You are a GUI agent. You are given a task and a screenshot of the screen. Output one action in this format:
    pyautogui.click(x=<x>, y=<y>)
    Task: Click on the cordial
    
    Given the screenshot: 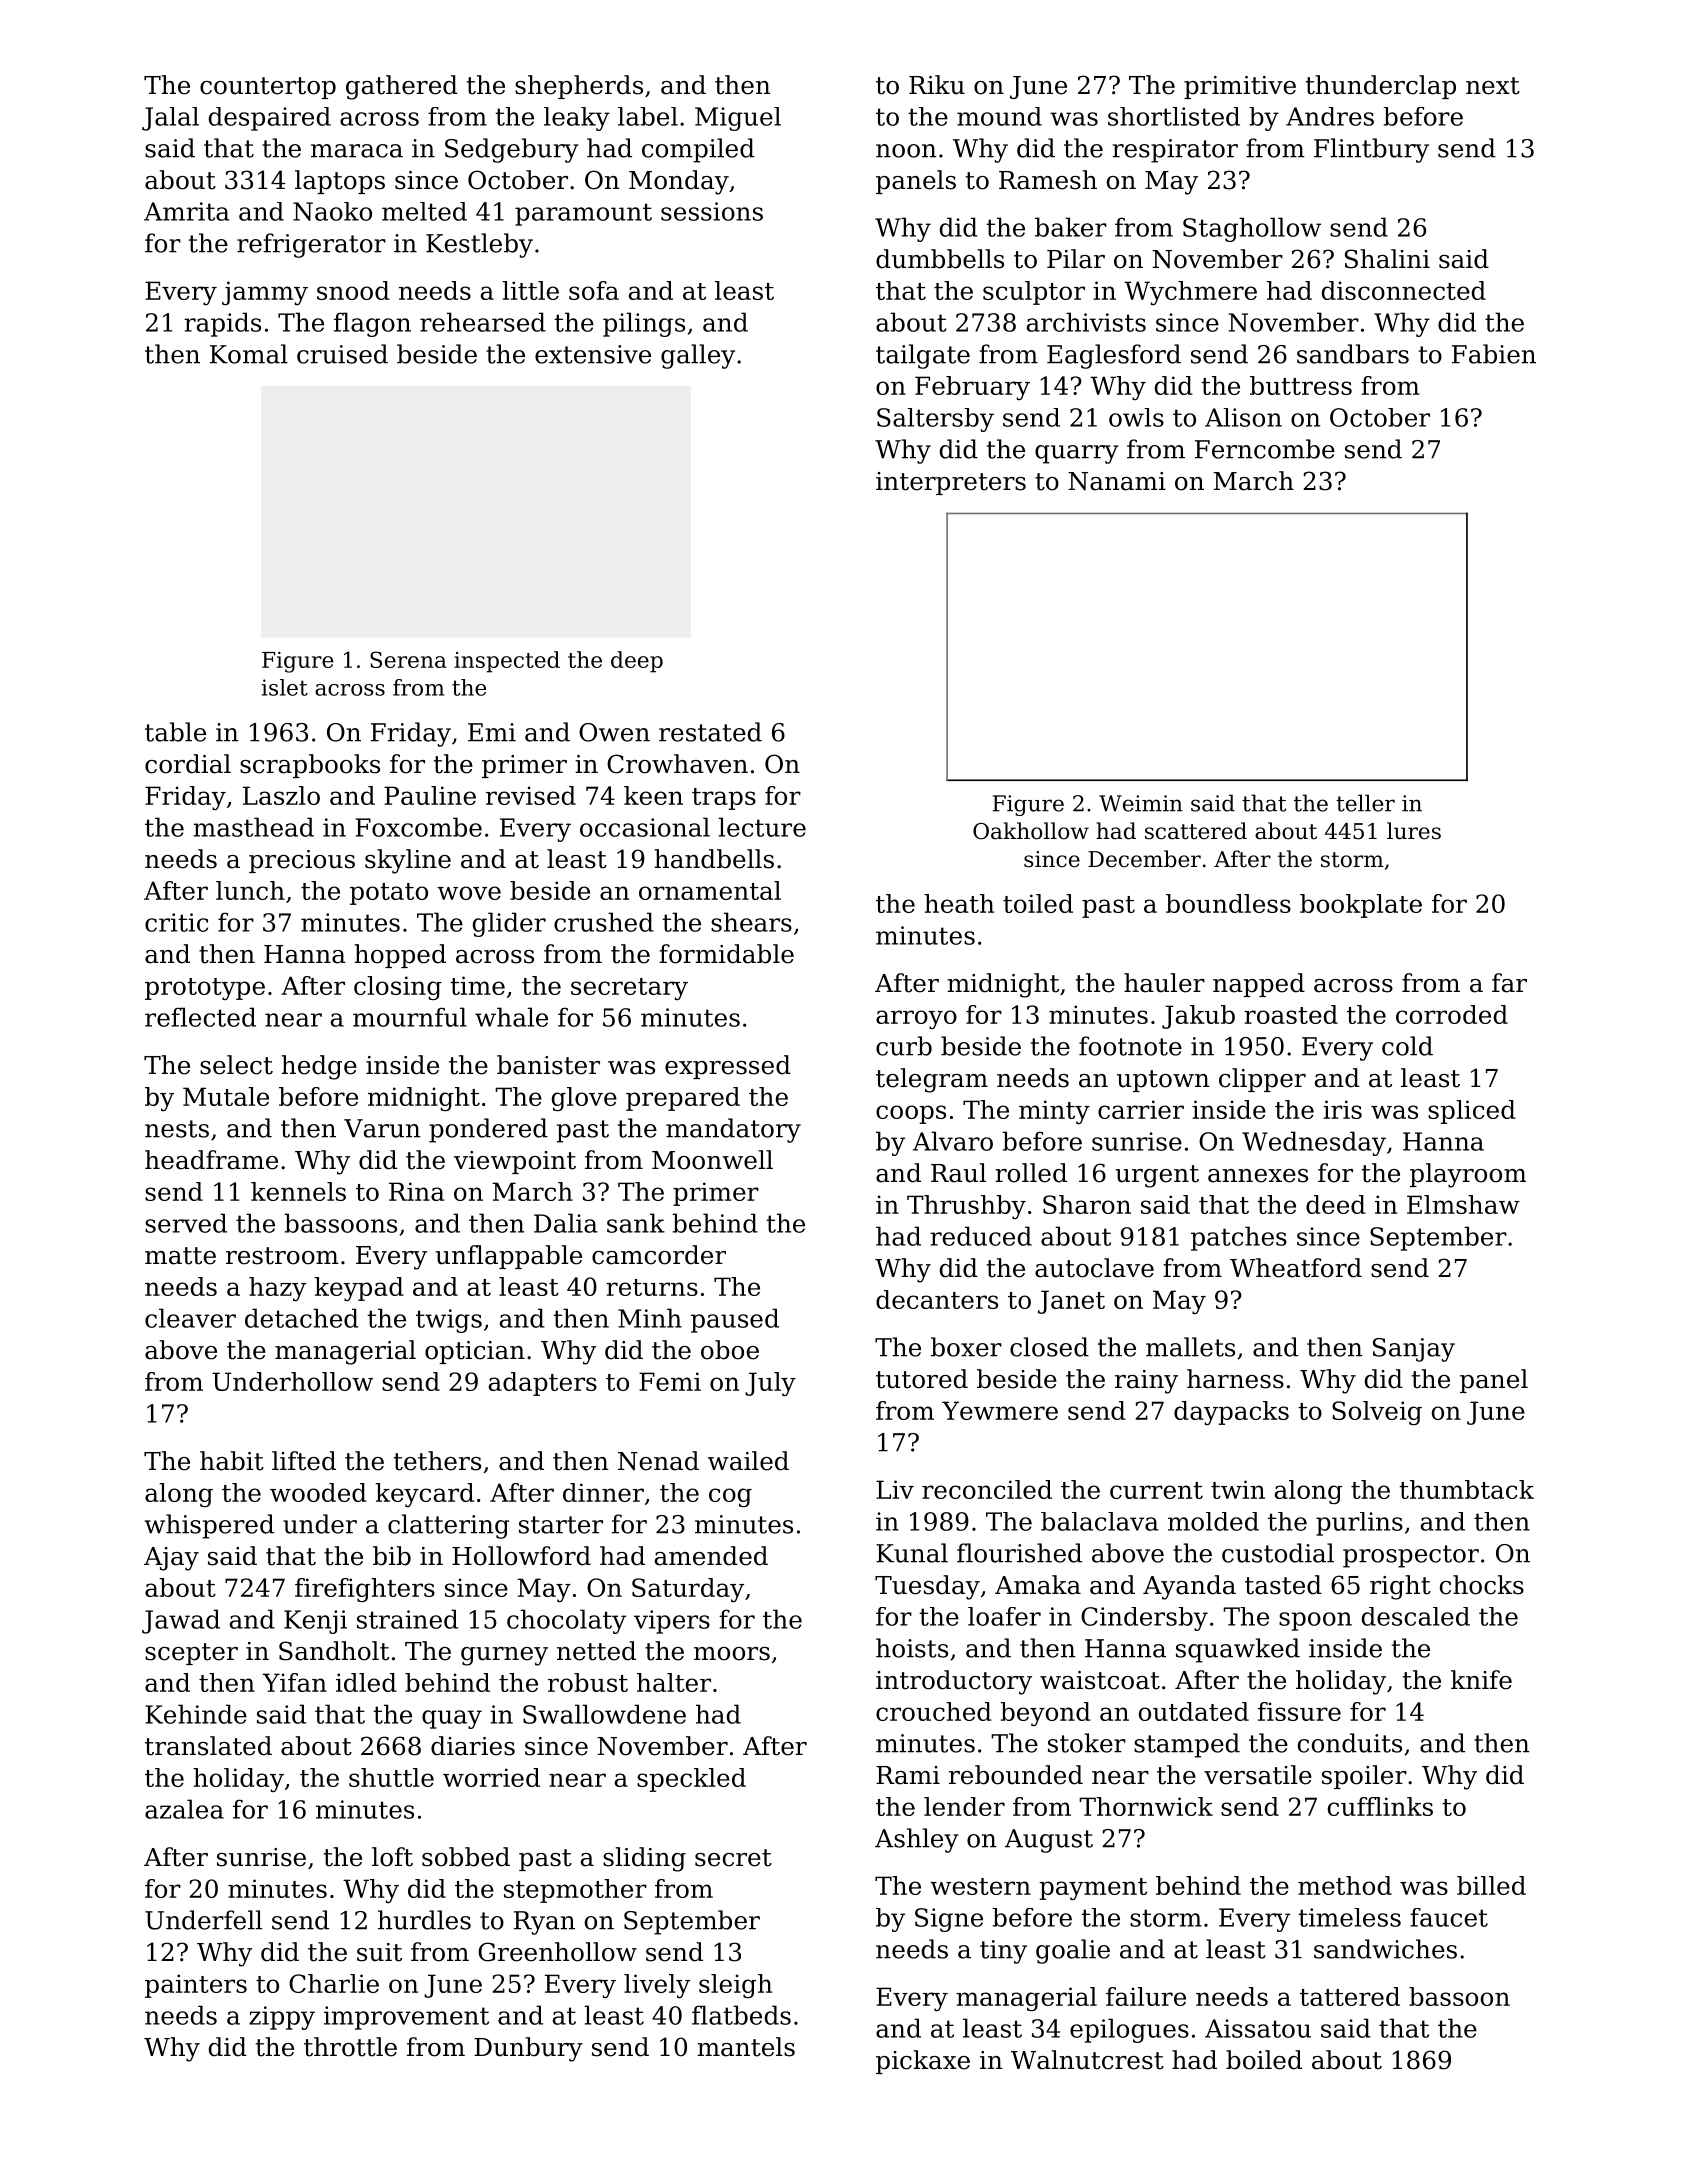 What is the action you would take?
    pyautogui.click(x=188, y=764)
